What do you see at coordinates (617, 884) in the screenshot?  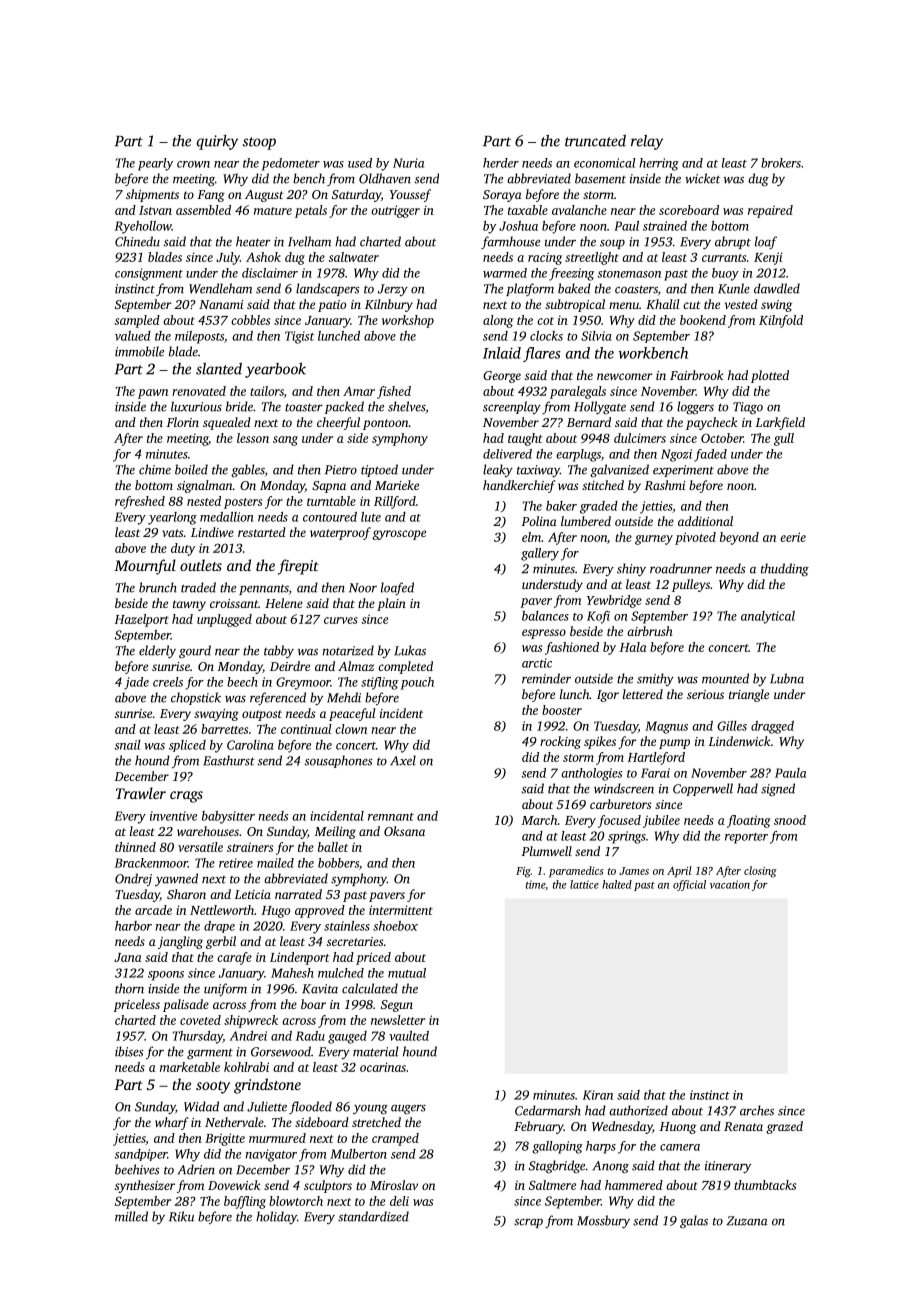 I see `halted` at bounding box center [617, 884].
